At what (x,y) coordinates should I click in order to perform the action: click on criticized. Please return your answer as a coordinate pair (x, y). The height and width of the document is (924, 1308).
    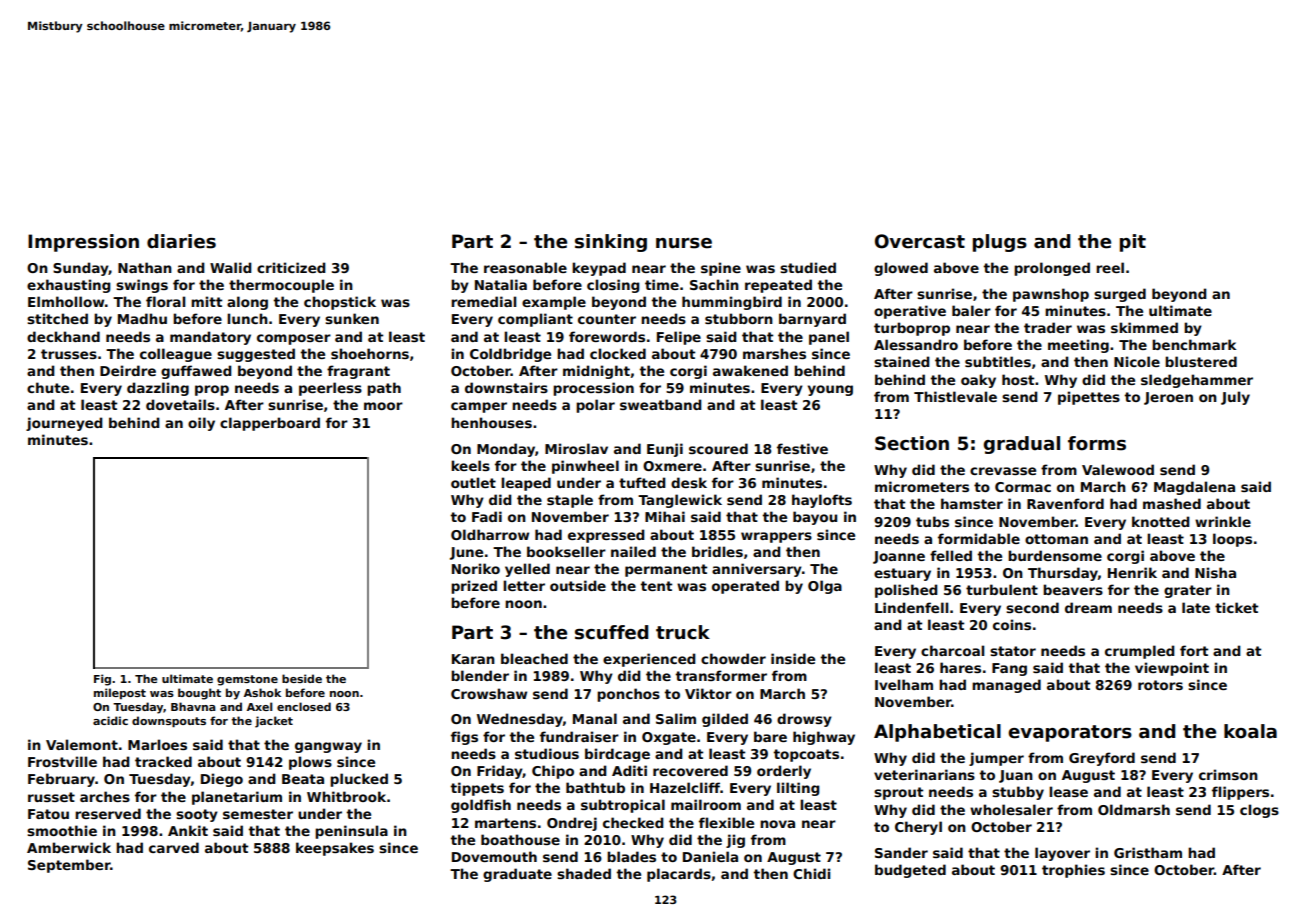
    Looking at the image, I should click on (291, 267).
